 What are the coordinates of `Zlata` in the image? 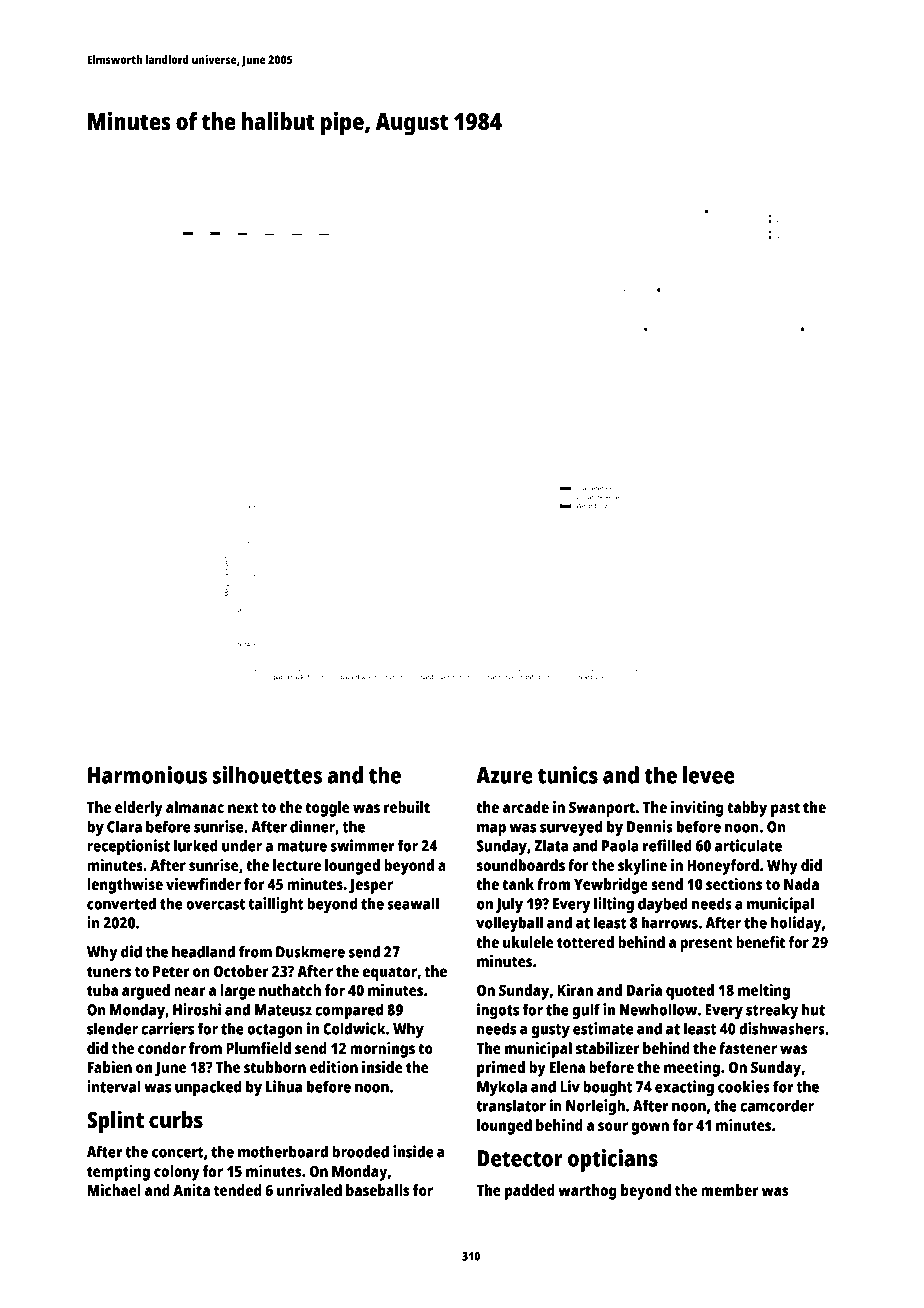 It's located at (551, 845).
